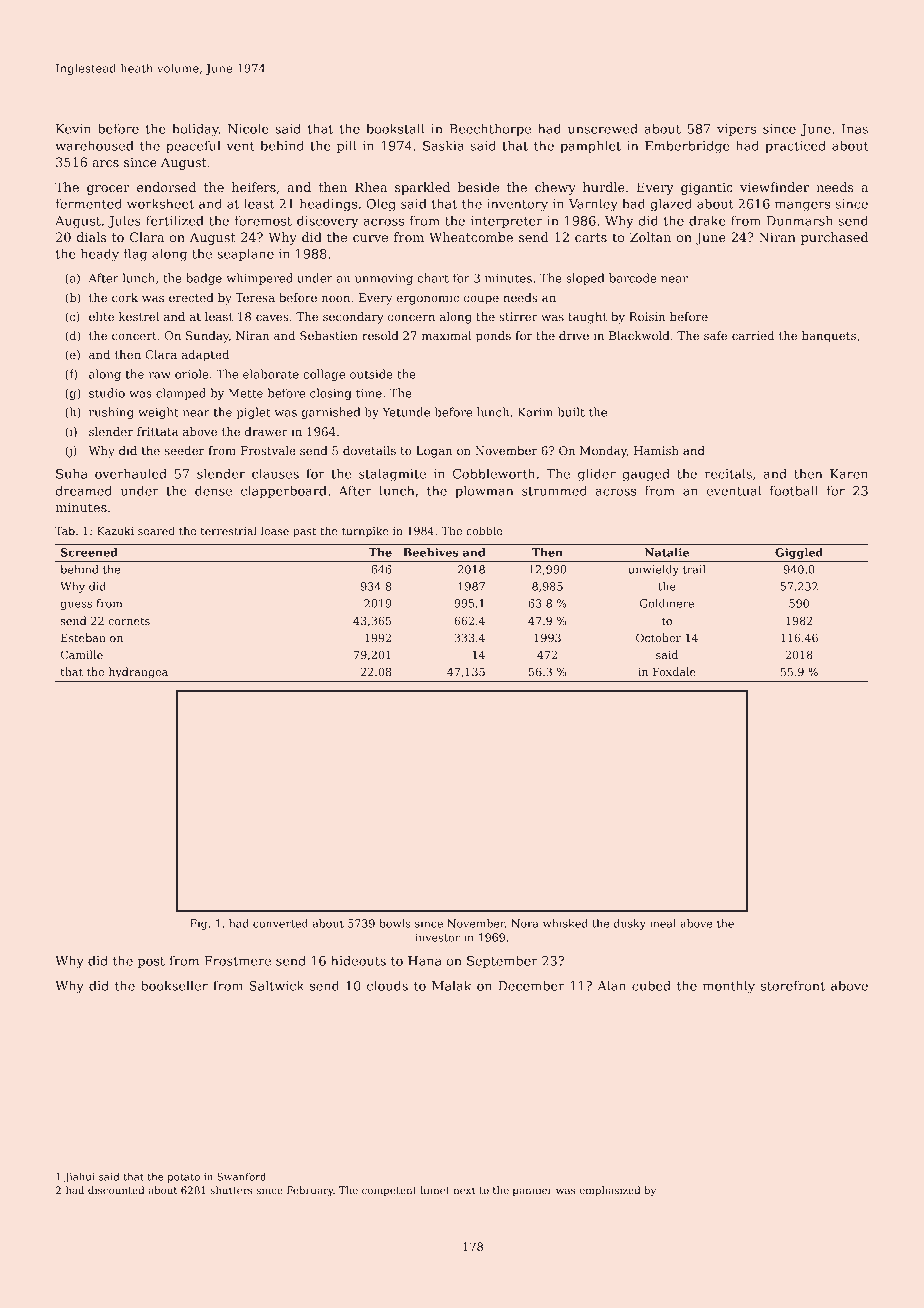  I want to click on recitals, so click(728, 473).
